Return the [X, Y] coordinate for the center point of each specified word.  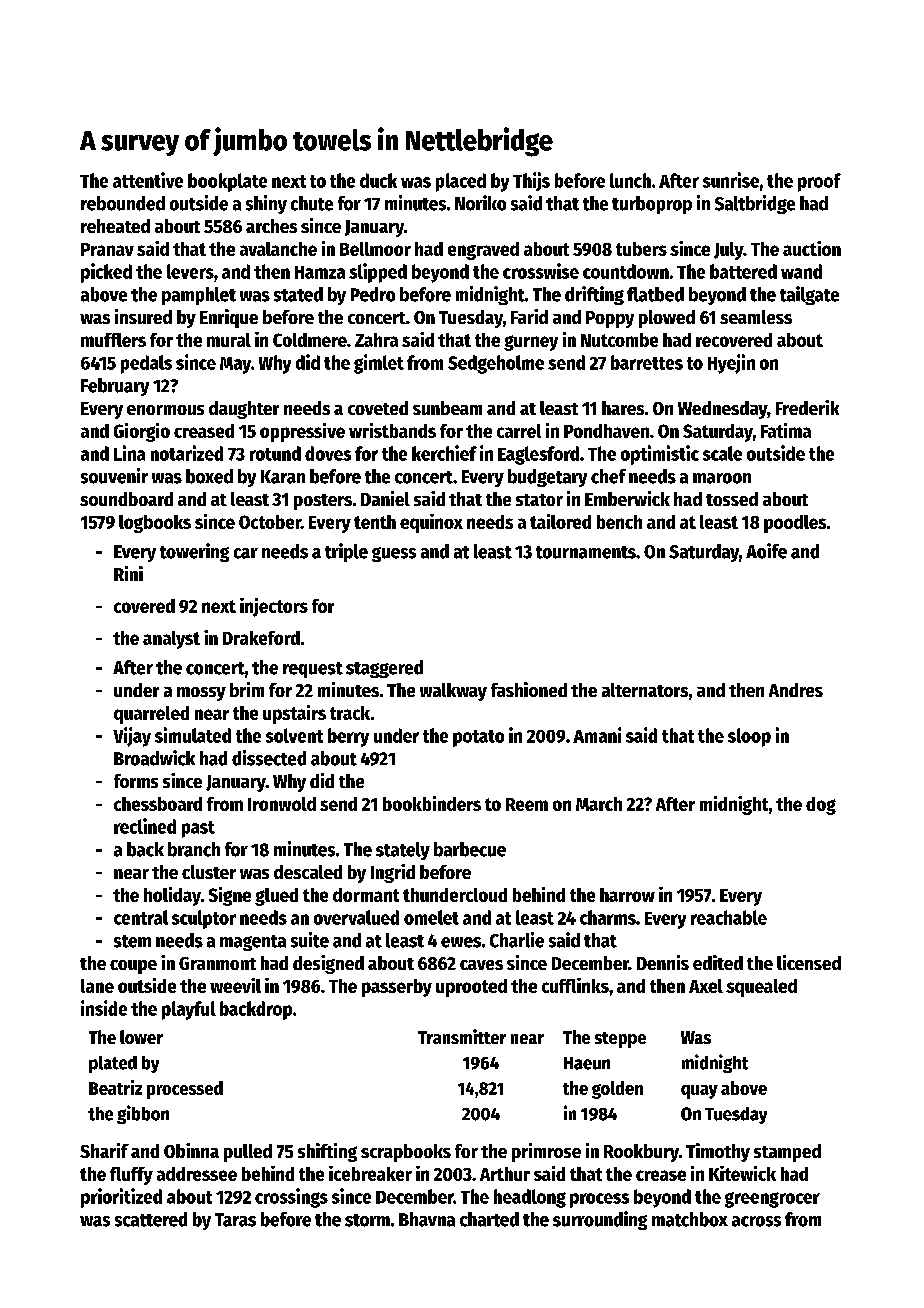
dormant [366, 895]
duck [378, 180]
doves [328, 453]
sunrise [731, 180]
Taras [235, 1220]
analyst [171, 640]
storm [367, 1220]
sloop [749, 737]
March [599, 804]
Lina [129, 453]
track [350, 713]
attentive [148, 180]
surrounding [600, 1220]
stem [132, 941]
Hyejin [731, 364]
